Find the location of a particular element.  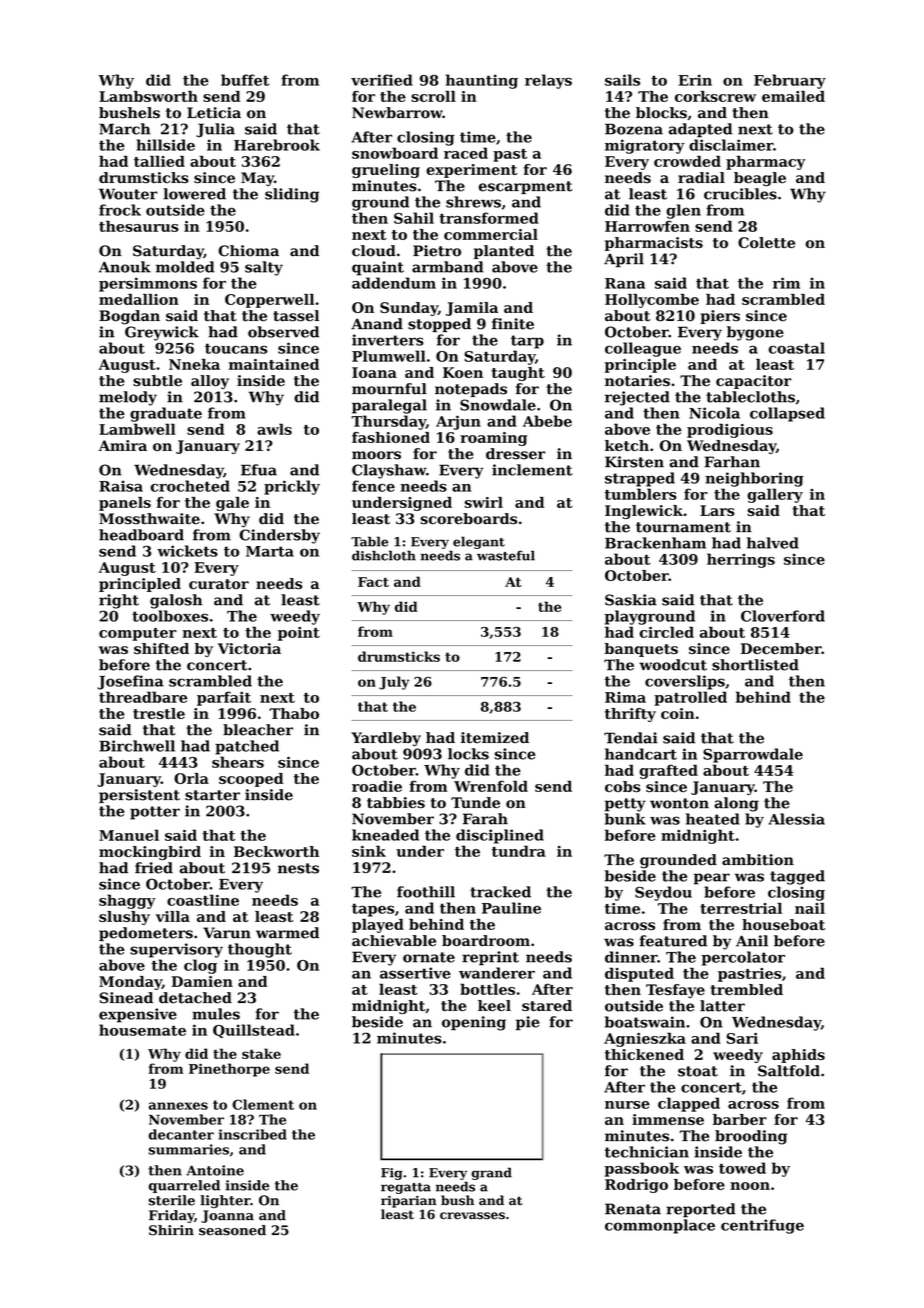

Newbarrow is located at coordinates (397, 113).
